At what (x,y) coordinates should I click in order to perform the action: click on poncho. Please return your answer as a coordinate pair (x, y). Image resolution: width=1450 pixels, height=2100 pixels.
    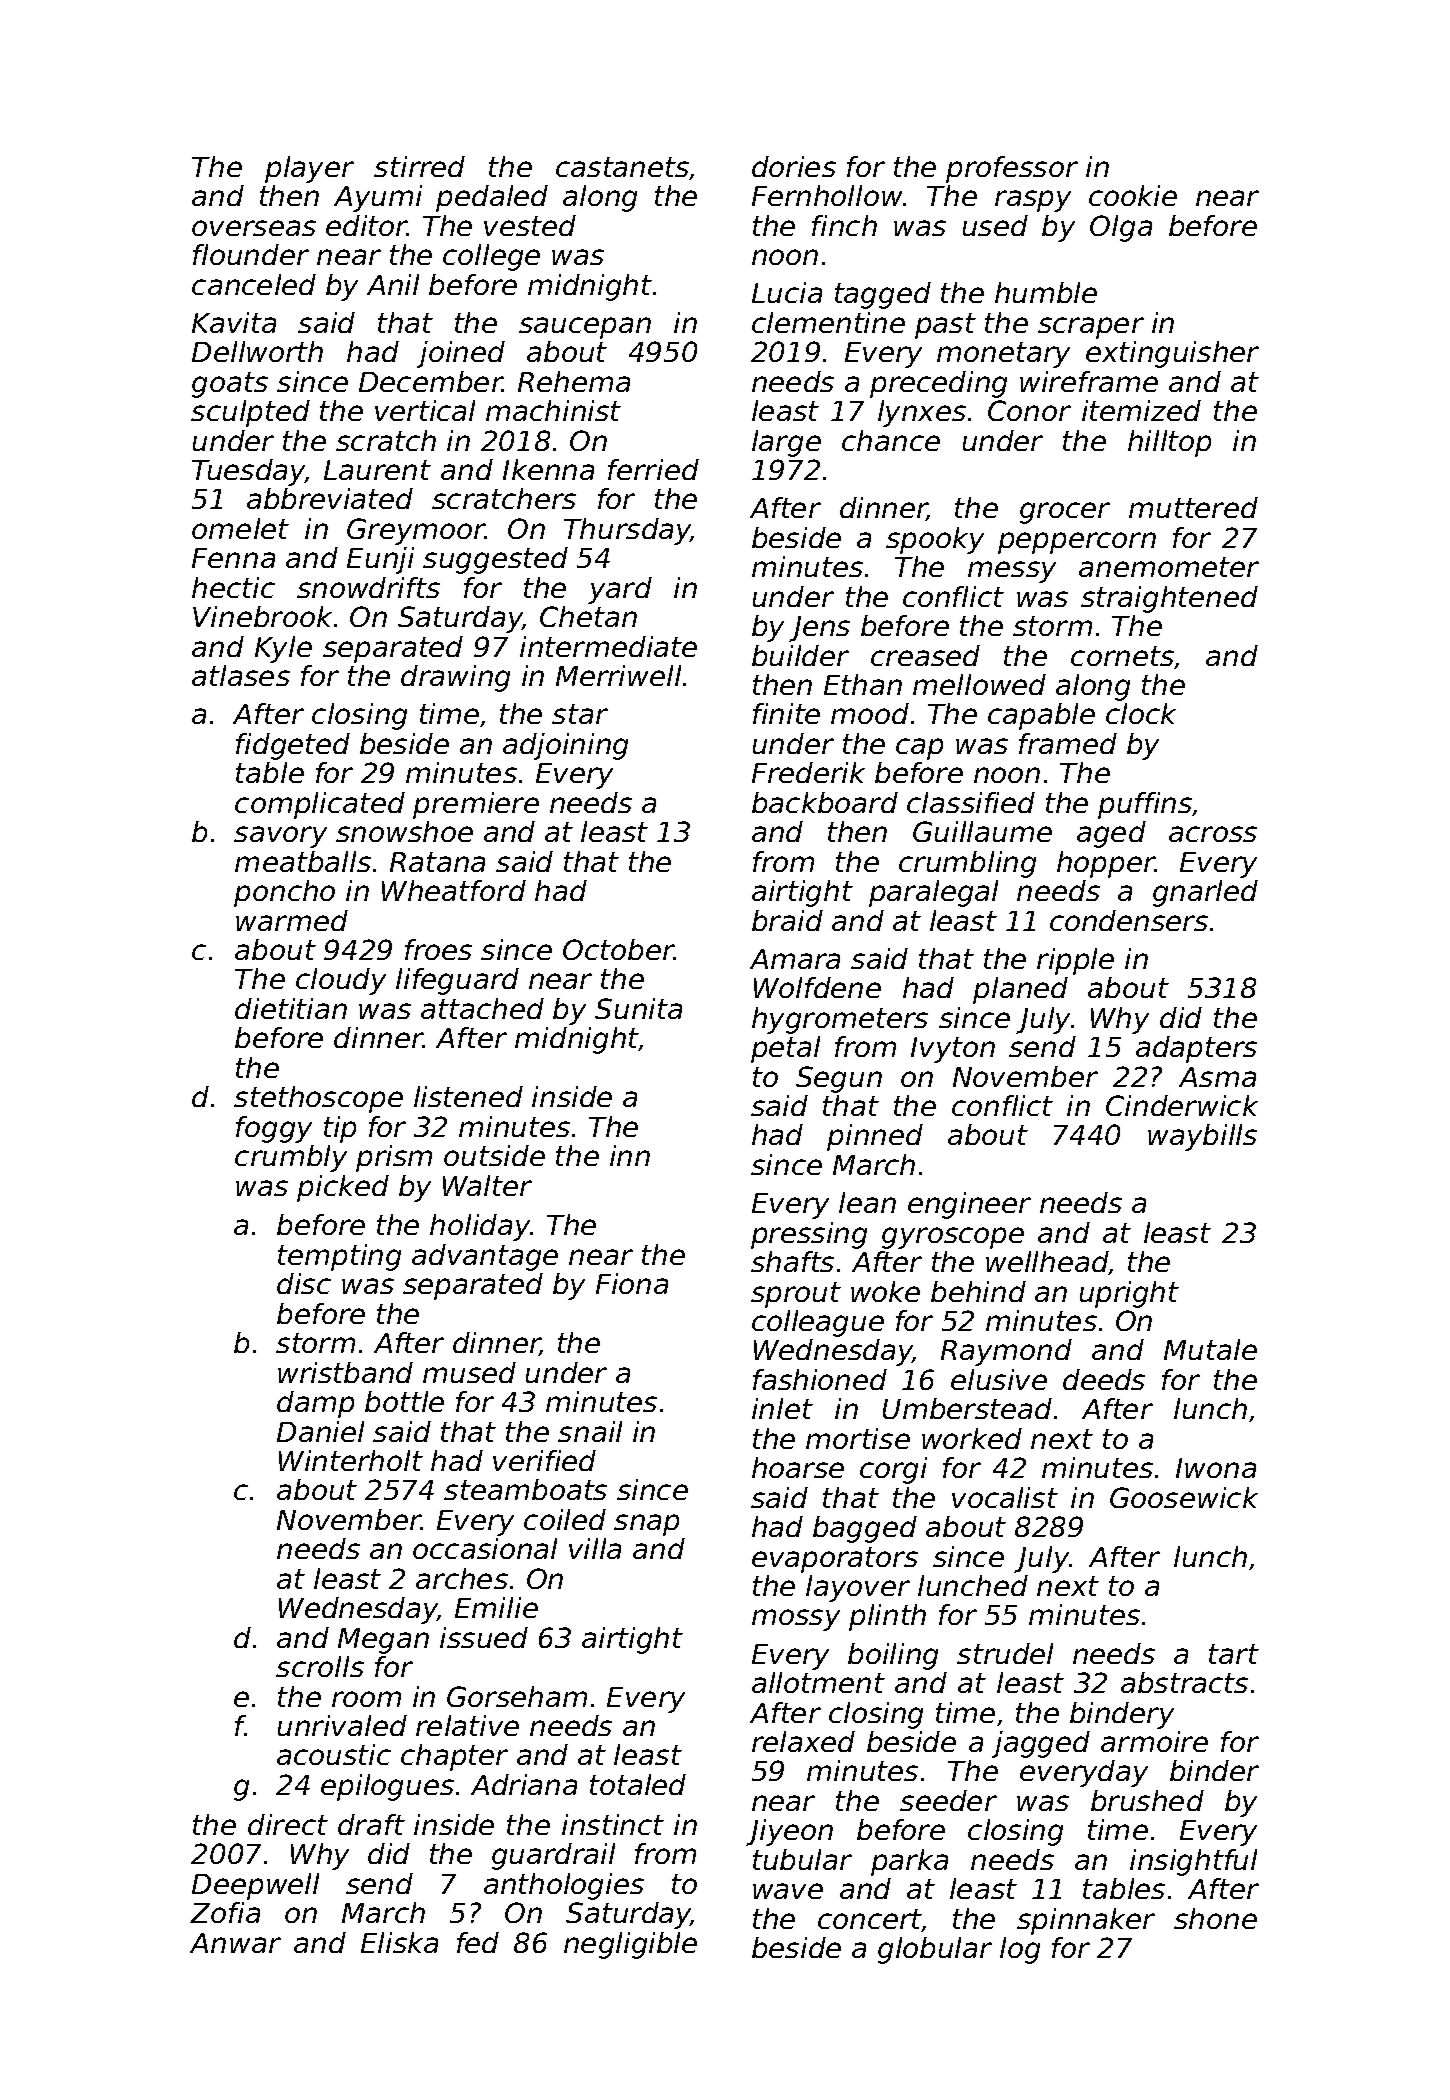
    Looking at the image, I should click on (284, 893).
